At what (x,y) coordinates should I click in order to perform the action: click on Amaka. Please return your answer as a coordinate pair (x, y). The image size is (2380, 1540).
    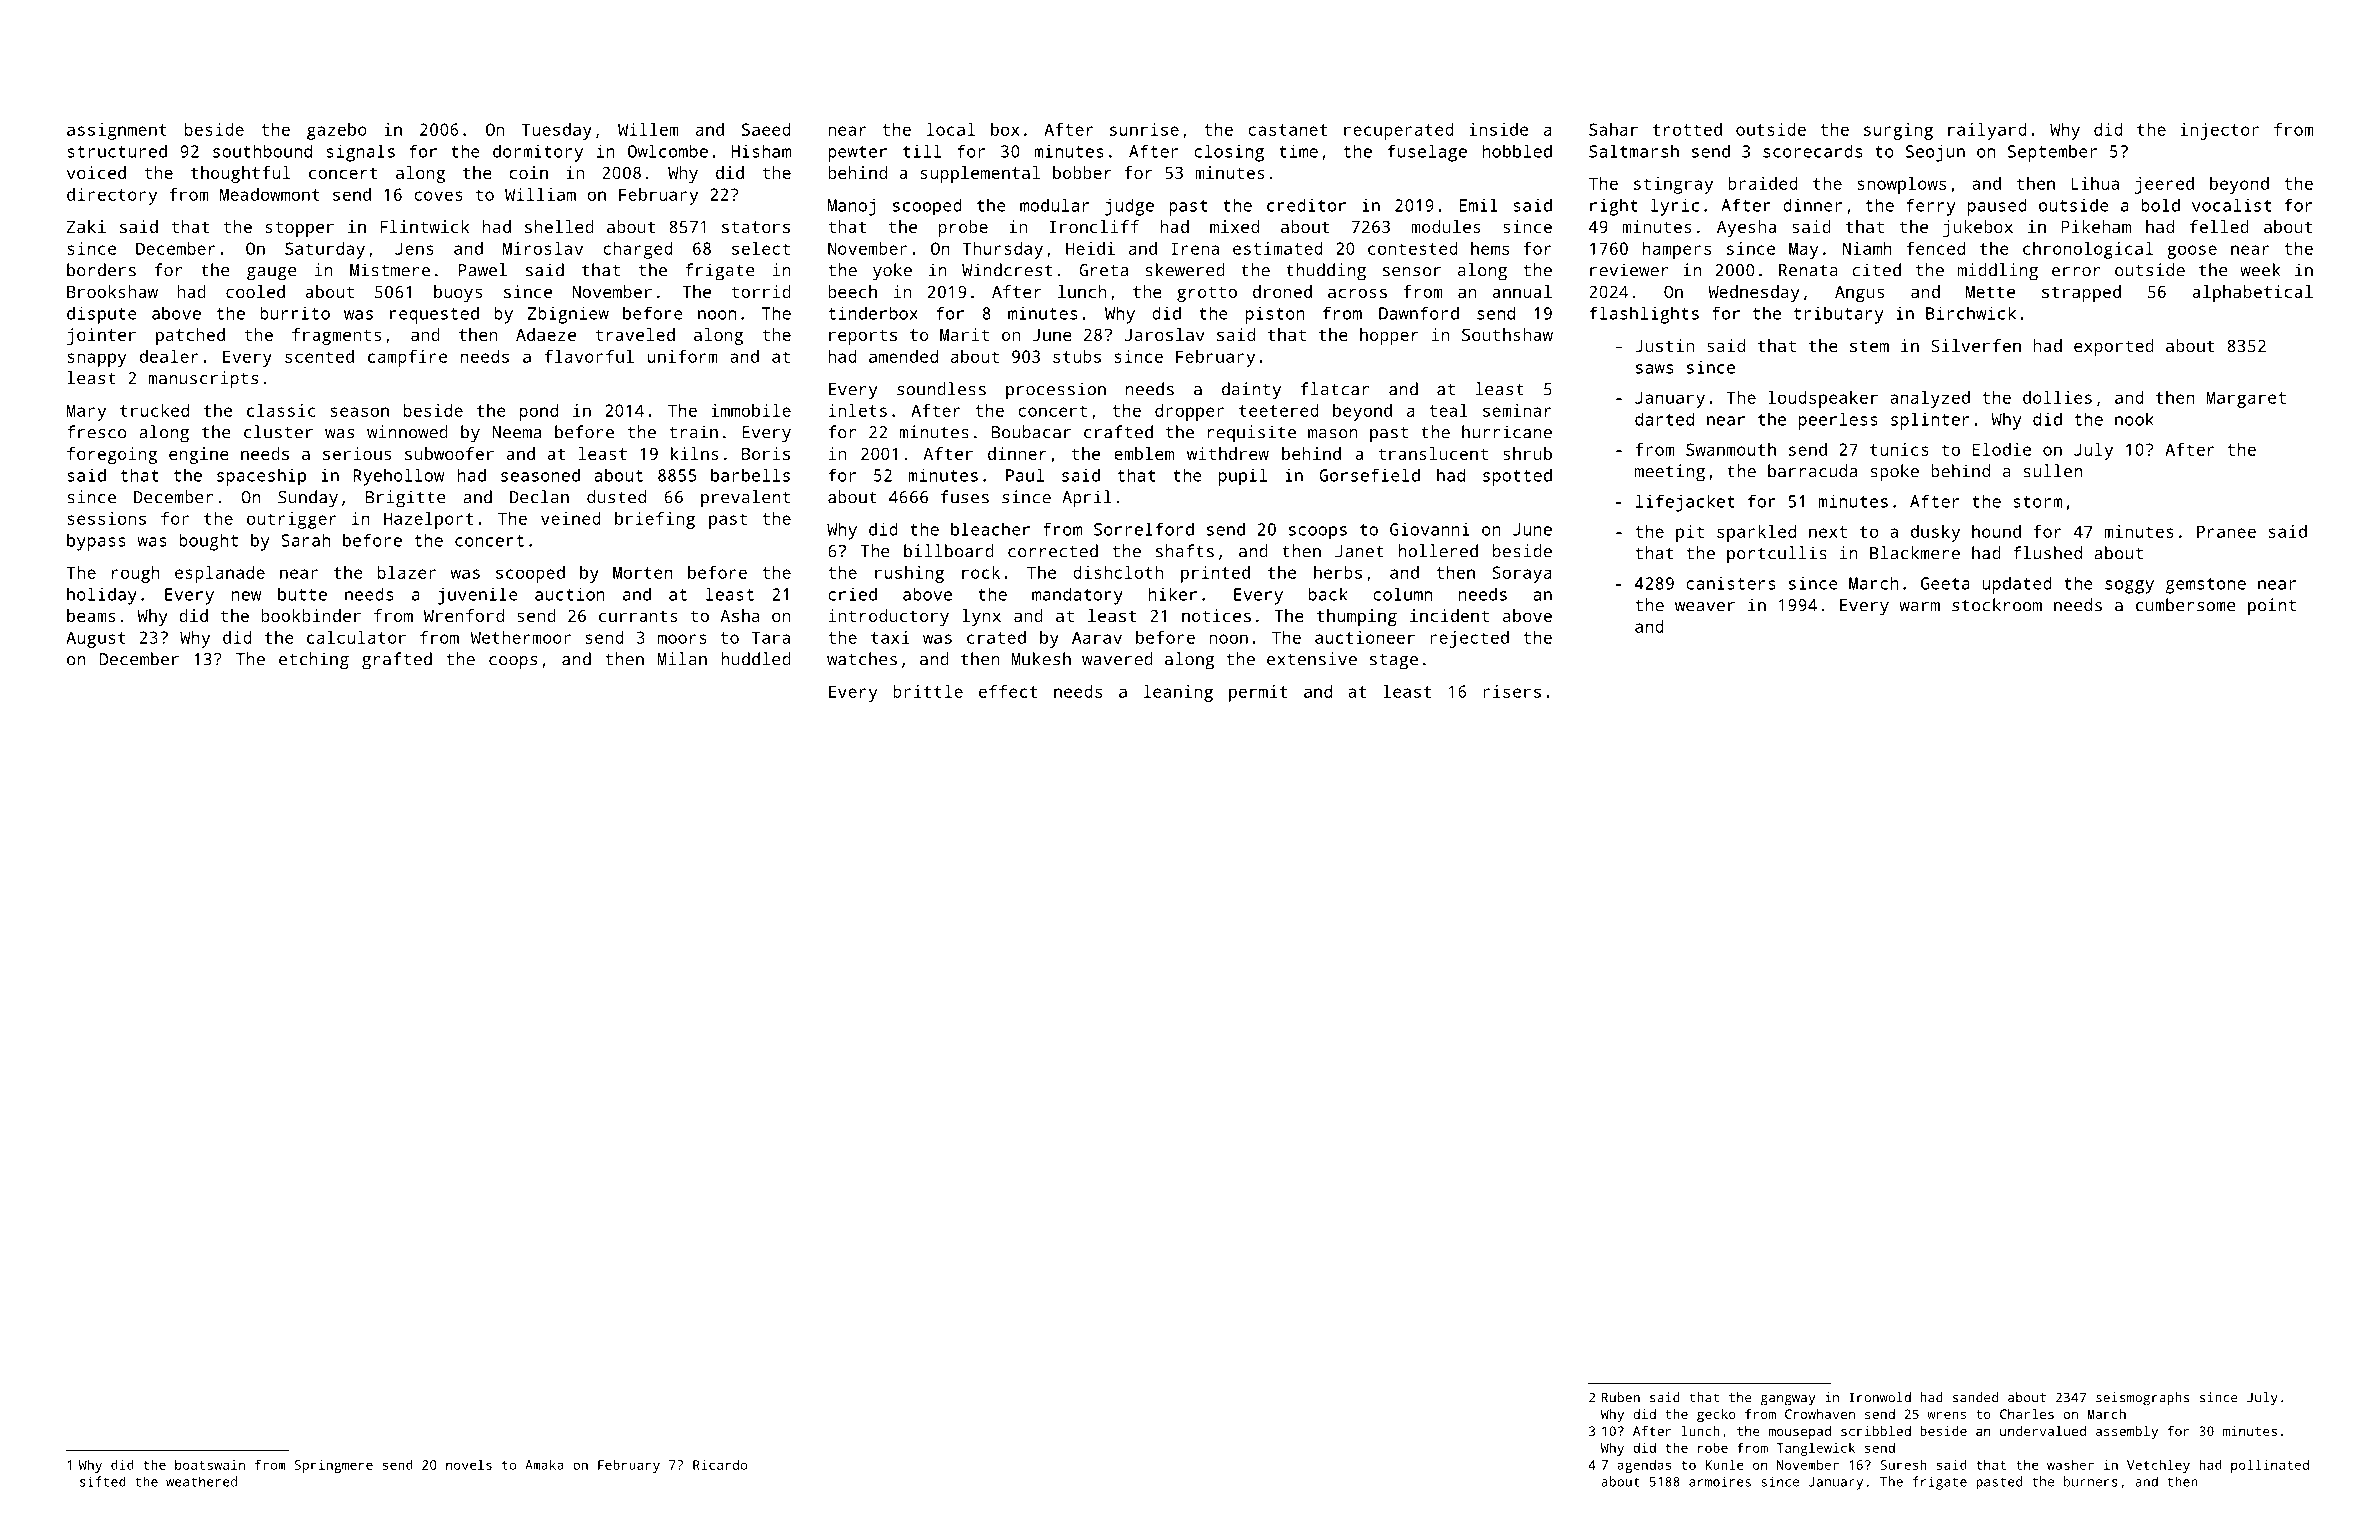
    Looking at the image, I should click on (544, 1464).
